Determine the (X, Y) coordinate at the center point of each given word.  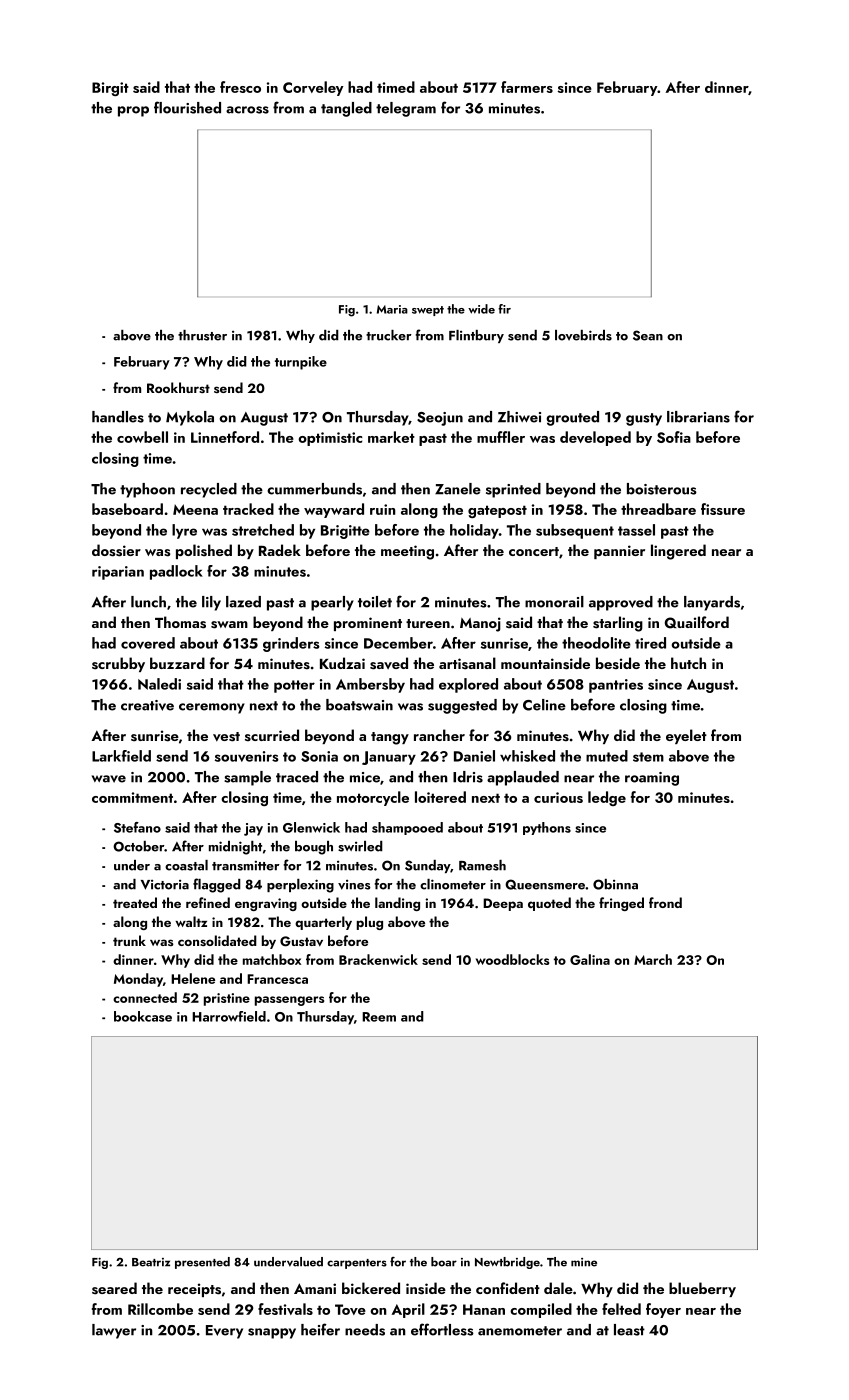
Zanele (458, 489)
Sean (648, 335)
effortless (442, 1329)
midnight (235, 848)
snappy (272, 1333)
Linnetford (225, 437)
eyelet (686, 736)
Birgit (110, 89)
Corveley (313, 88)
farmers (527, 87)
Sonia (319, 756)
